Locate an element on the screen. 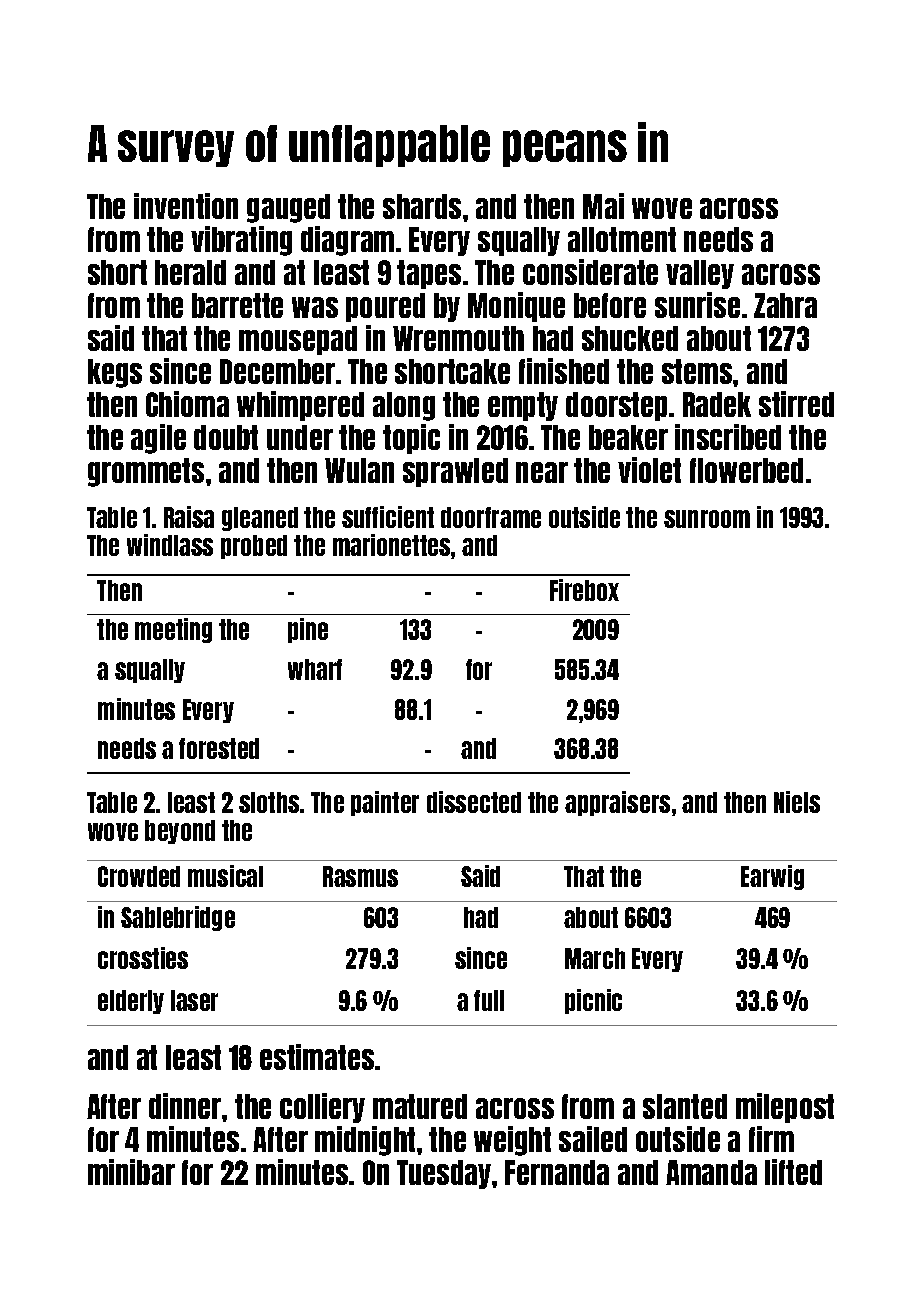 Image resolution: width=924 pixels, height=1311 pixels. Firebox is located at coordinates (584, 590).
